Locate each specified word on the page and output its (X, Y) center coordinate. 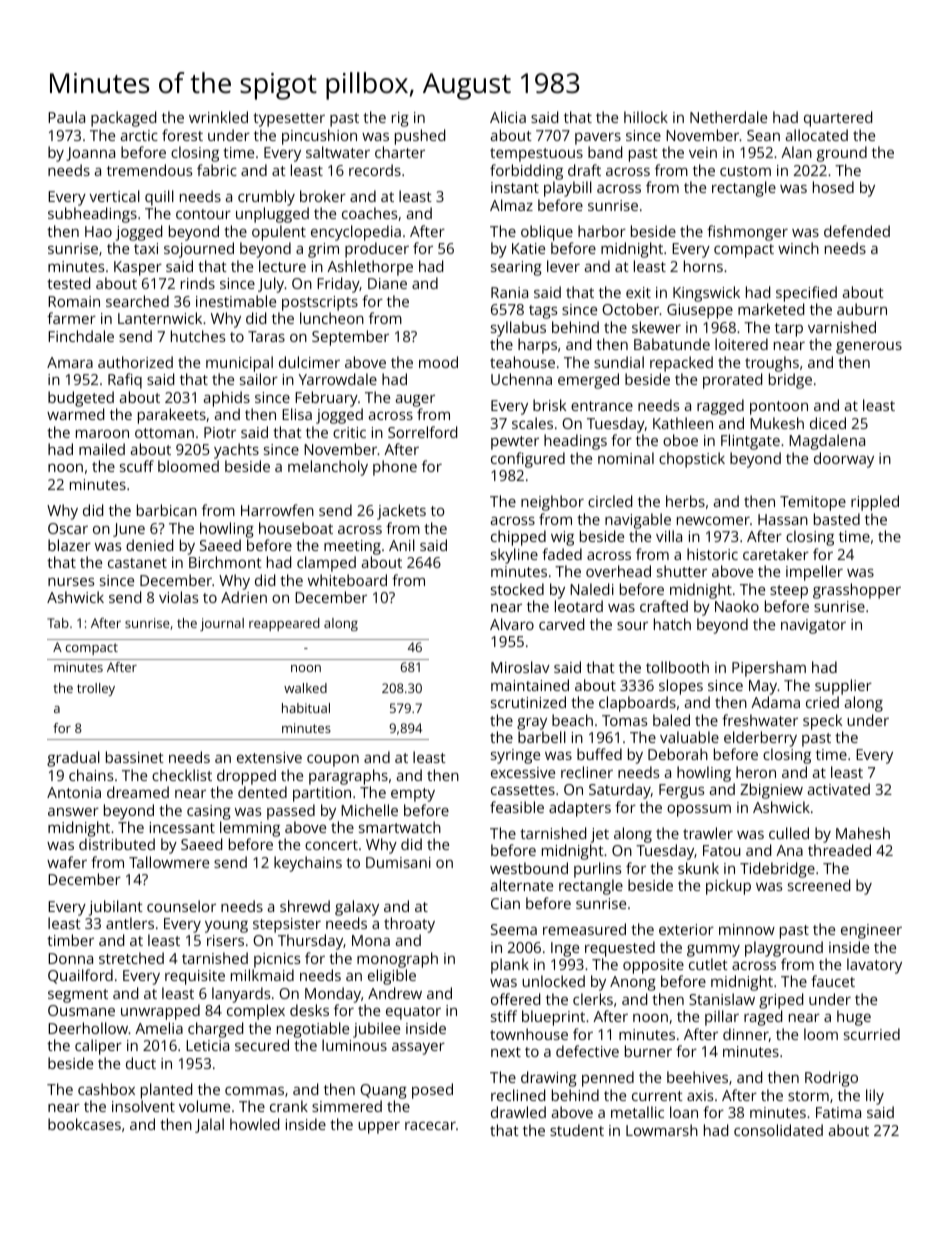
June (129, 530)
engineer (871, 931)
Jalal (209, 1125)
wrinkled (218, 117)
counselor (181, 906)
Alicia (508, 117)
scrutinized (528, 702)
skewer (656, 327)
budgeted (81, 399)
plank (510, 966)
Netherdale (728, 117)
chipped (518, 538)
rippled (875, 503)
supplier (843, 687)
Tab (58, 623)
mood (438, 362)
